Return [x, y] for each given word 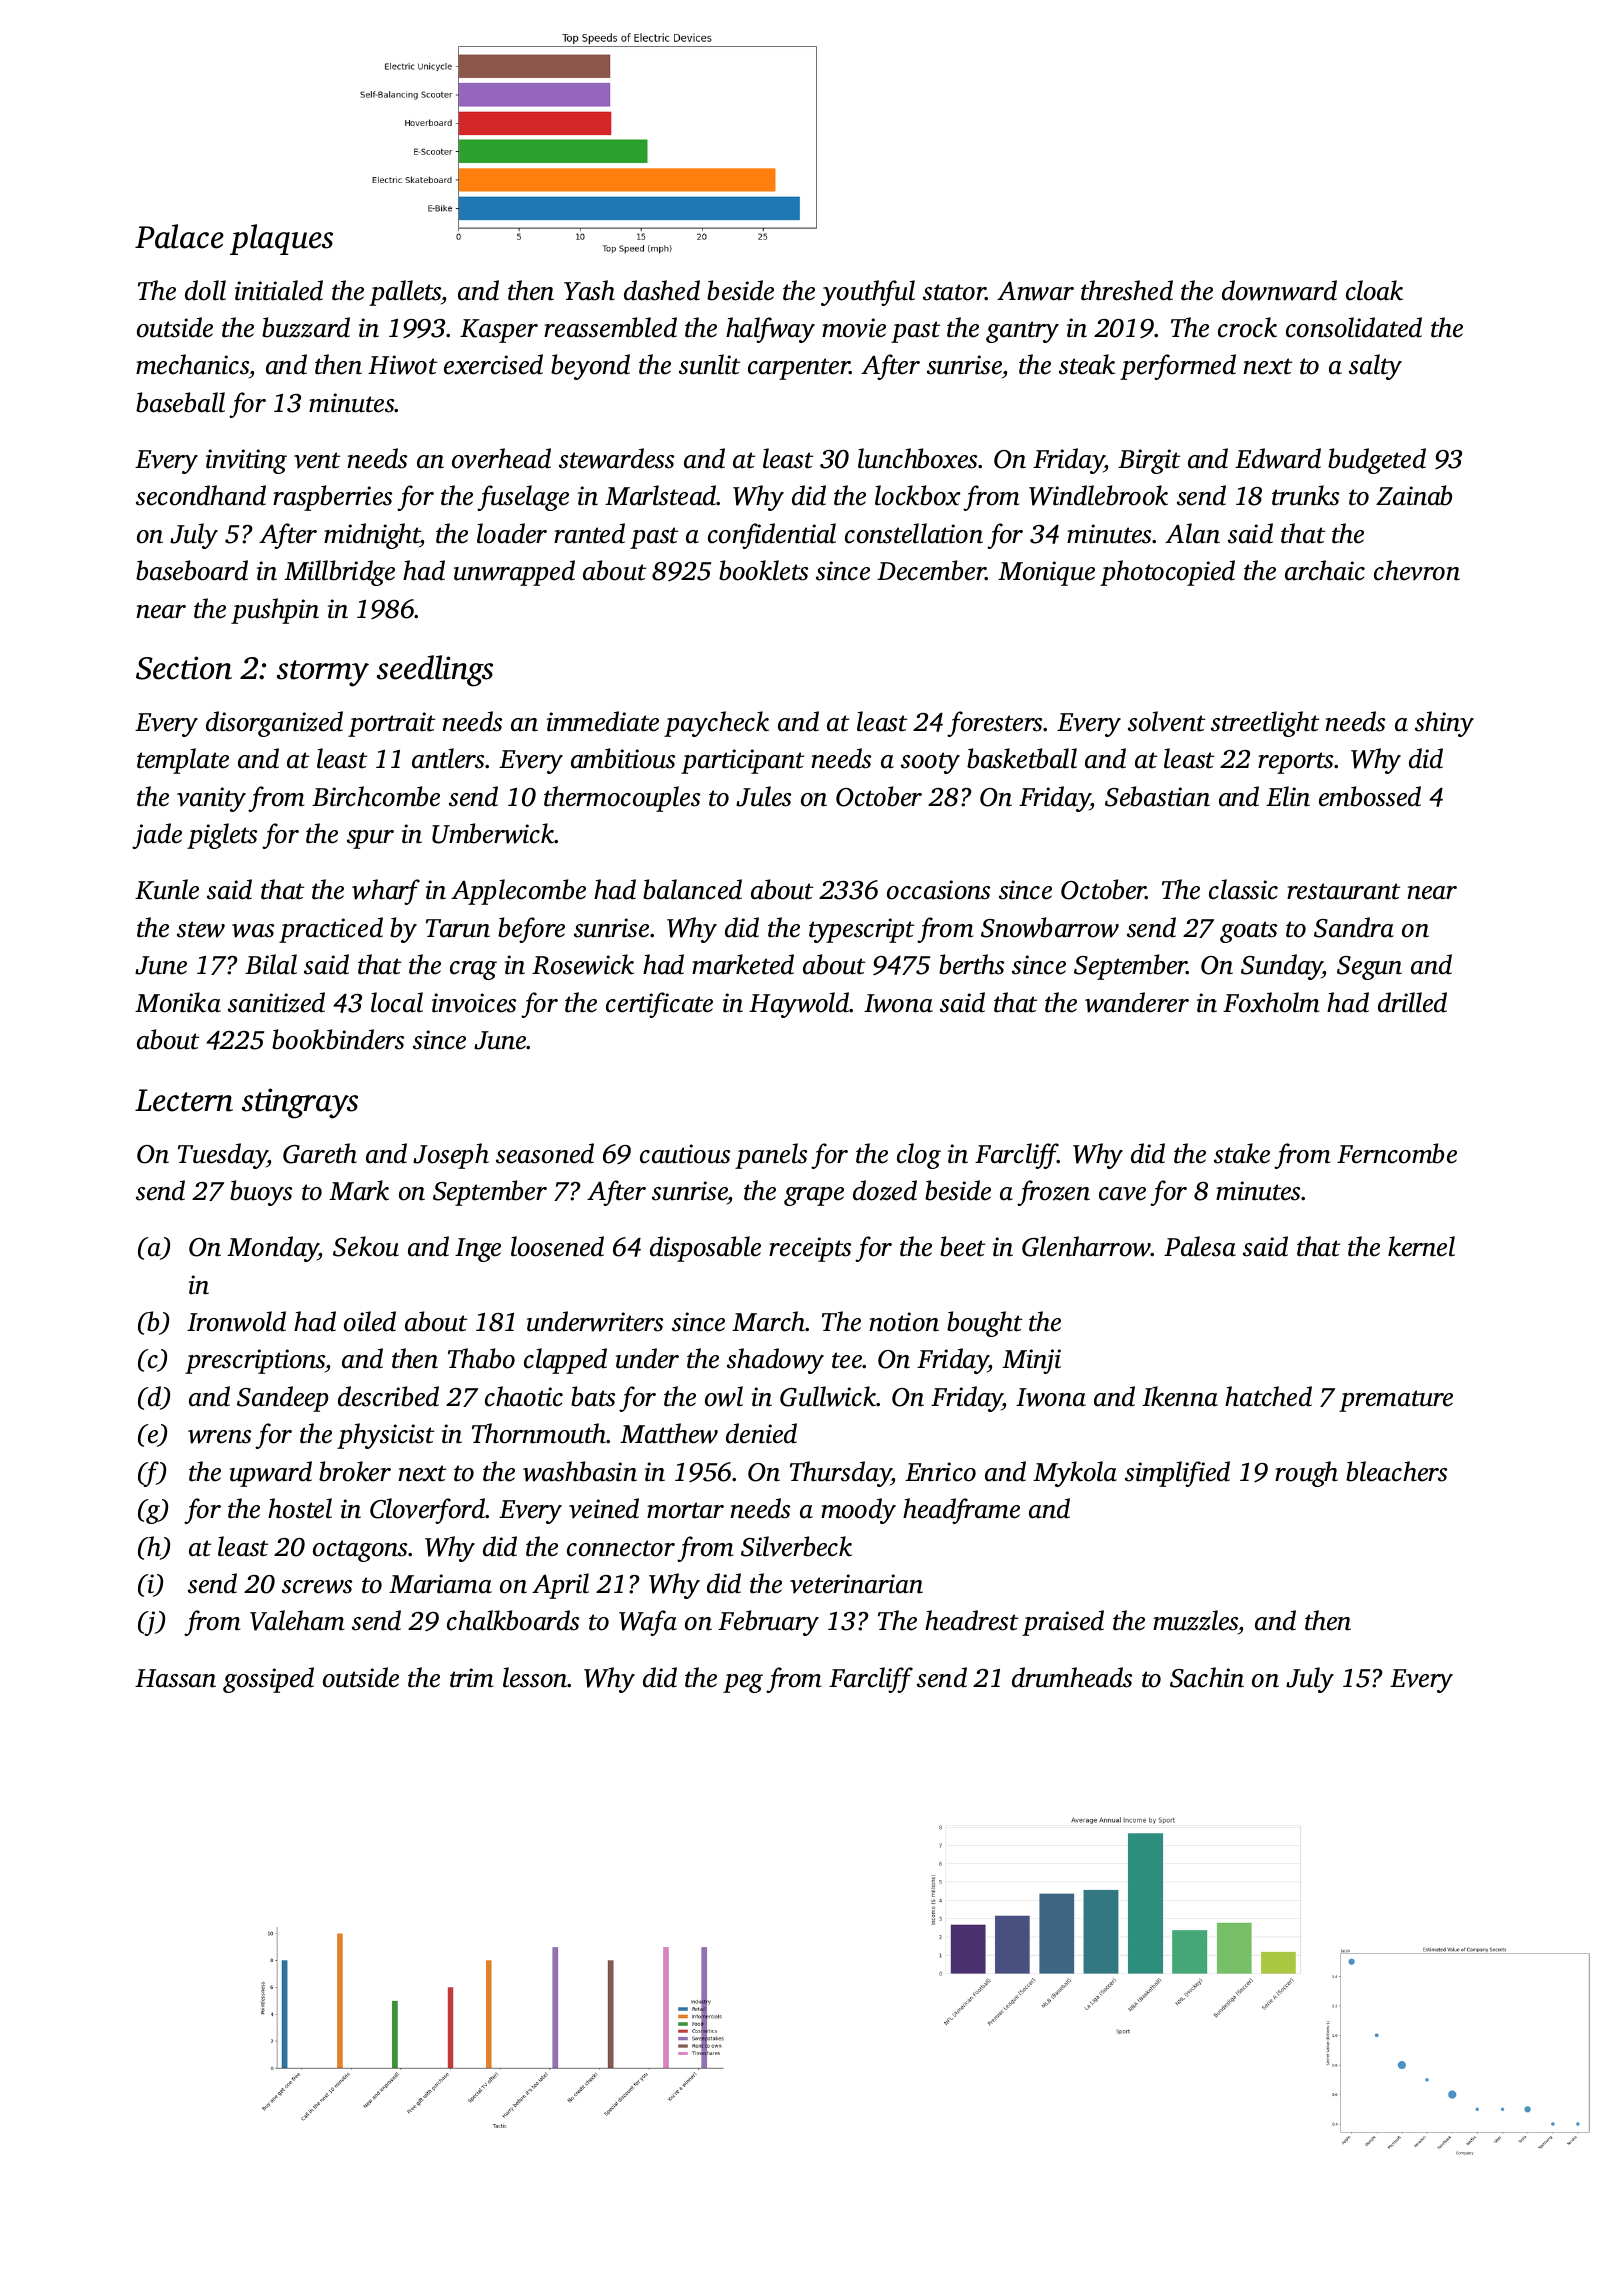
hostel [300, 1508]
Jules [763, 796]
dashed [662, 290]
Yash [589, 290]
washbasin [580, 1471]
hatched [1268, 1396]
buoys [261, 1193]
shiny [1444, 724]
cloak [1374, 290]
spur [370, 839]
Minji [1031, 1361]
